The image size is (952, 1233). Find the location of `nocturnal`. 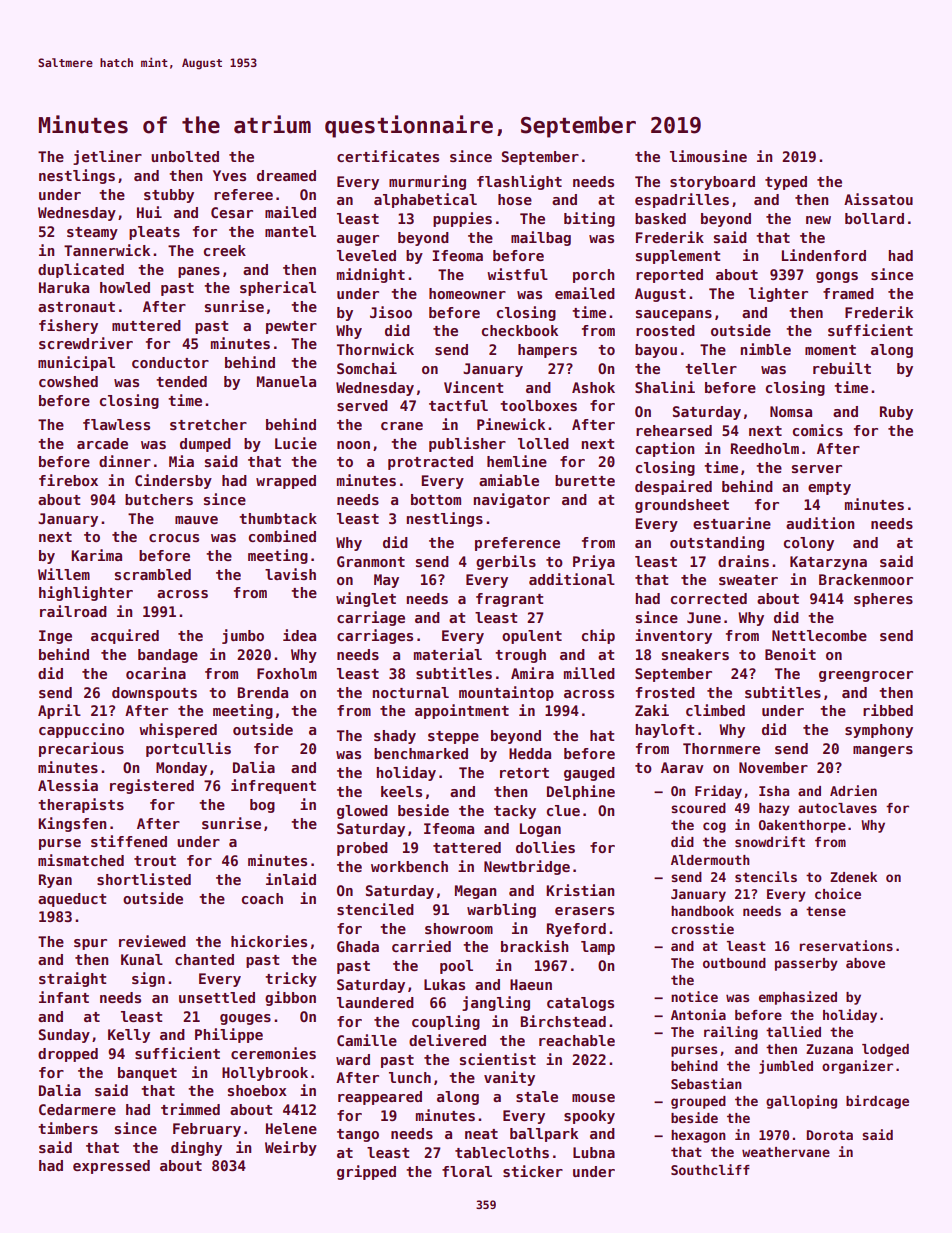

nocturnal is located at coordinates (410, 692).
